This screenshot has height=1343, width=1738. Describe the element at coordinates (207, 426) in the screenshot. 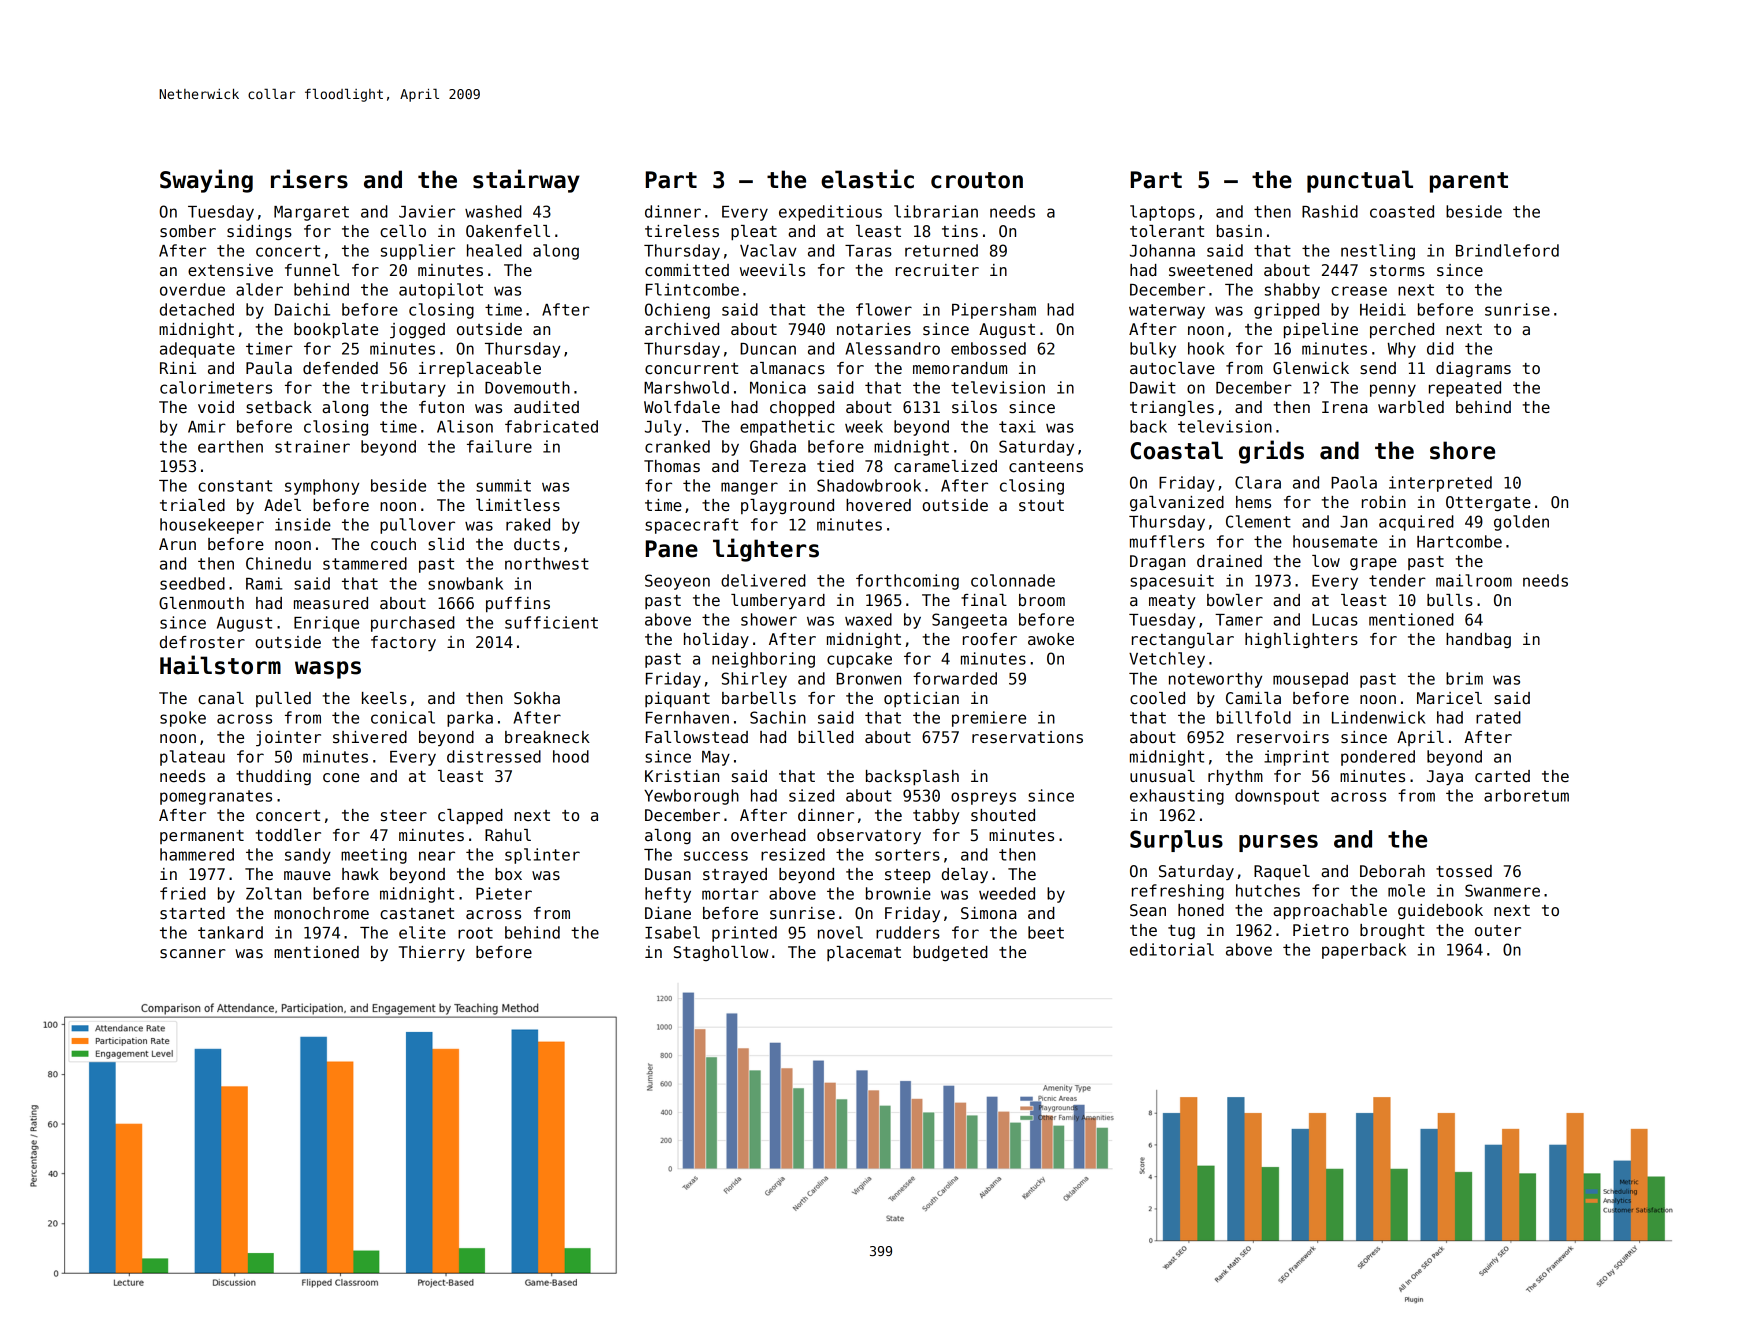

I see `Amir` at that location.
